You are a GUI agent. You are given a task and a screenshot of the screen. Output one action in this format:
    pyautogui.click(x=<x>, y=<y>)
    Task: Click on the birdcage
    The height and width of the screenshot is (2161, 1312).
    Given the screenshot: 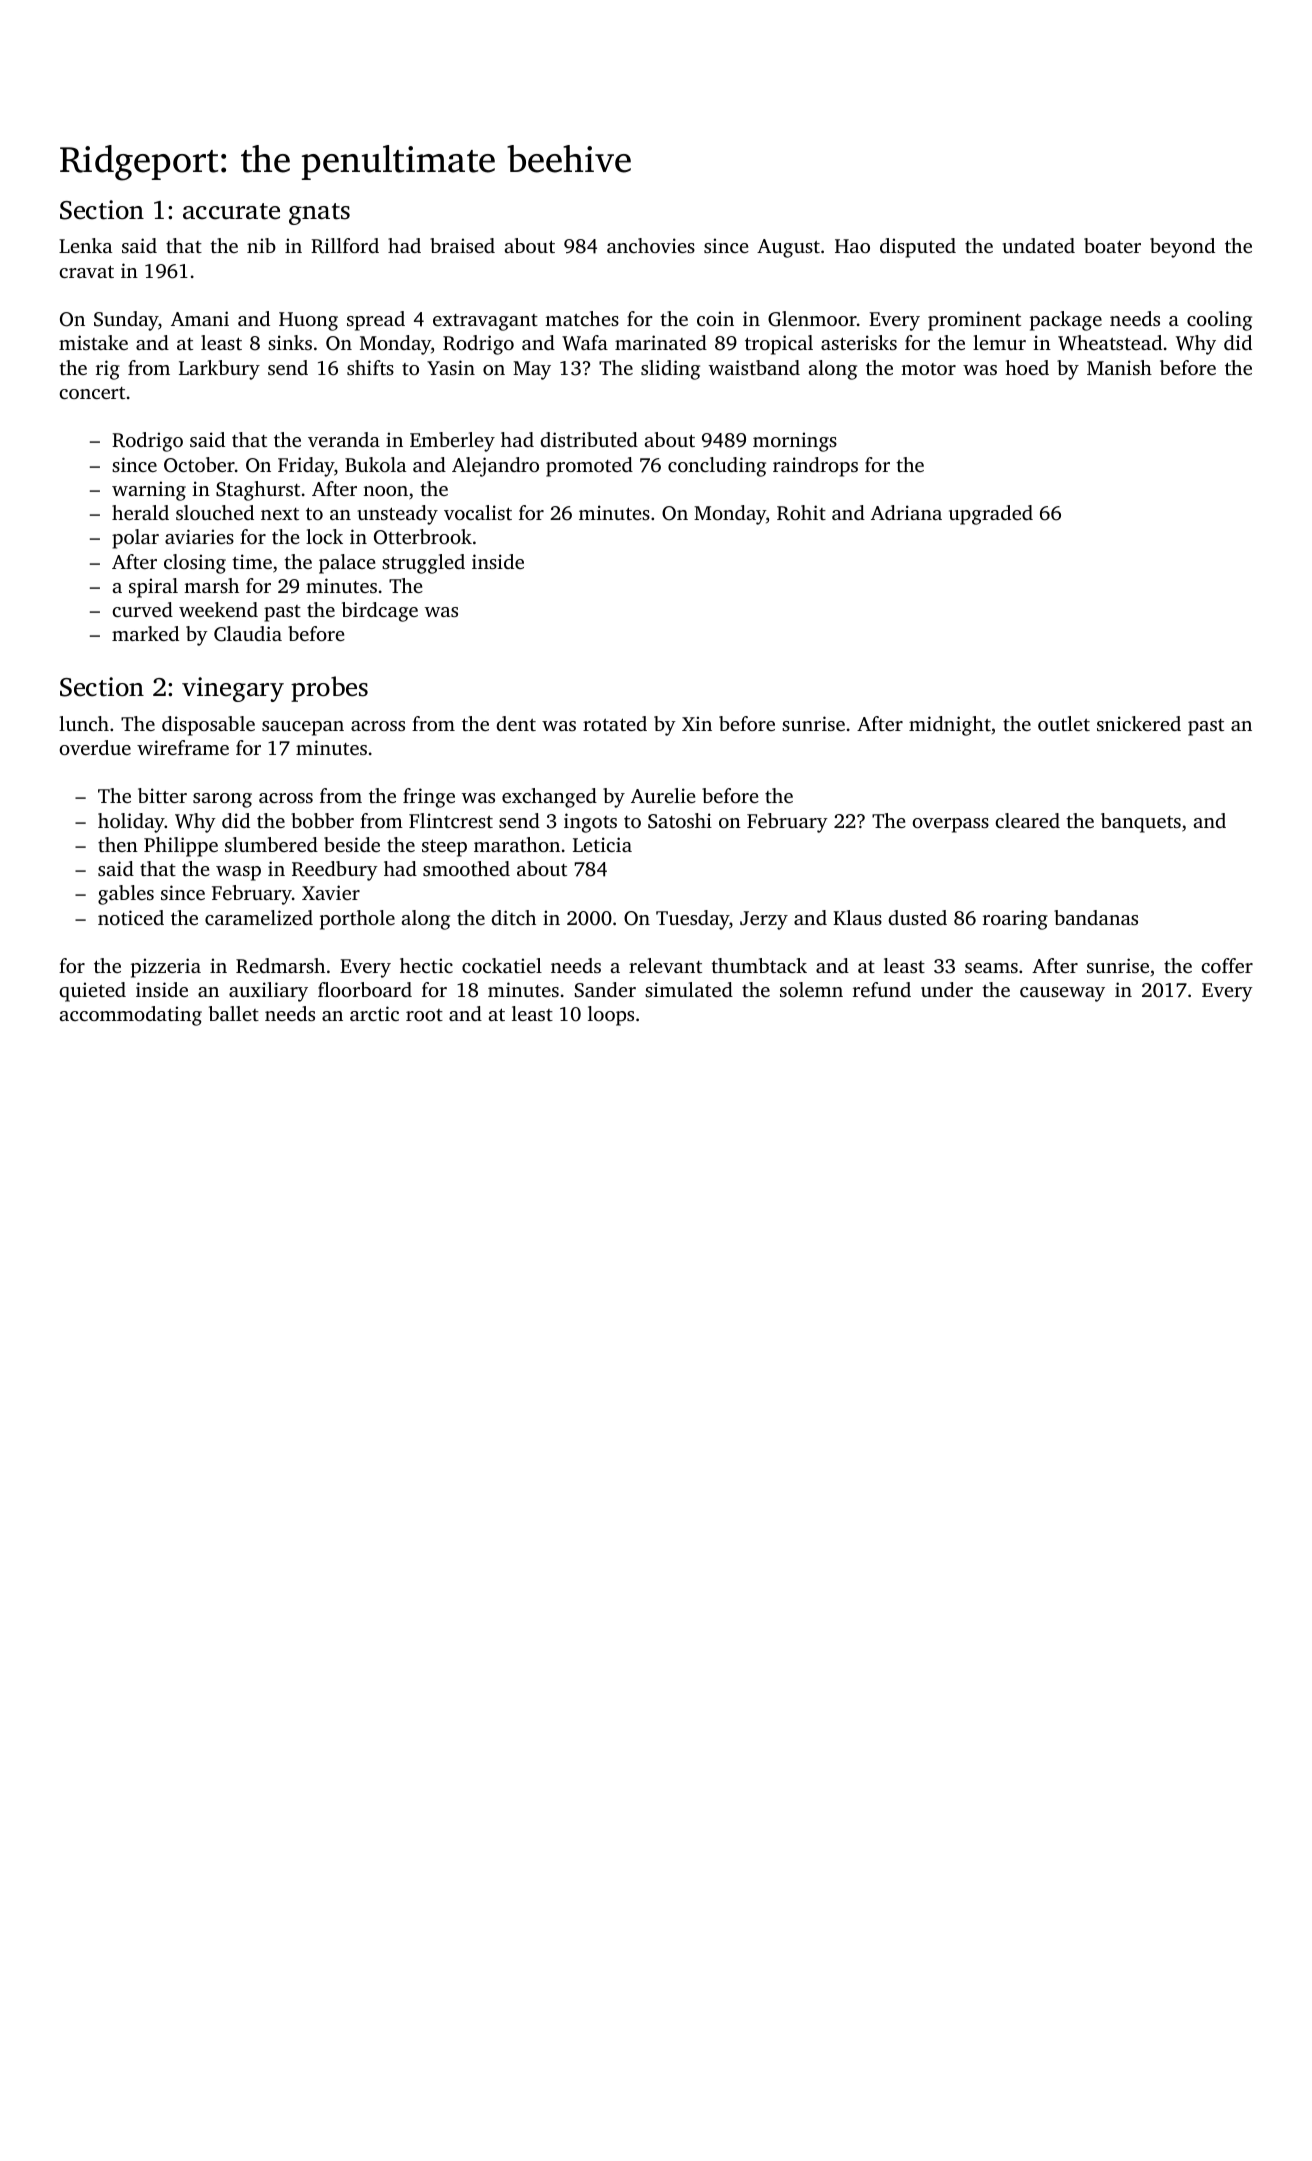 What is the action you would take?
    pyautogui.click(x=380, y=612)
